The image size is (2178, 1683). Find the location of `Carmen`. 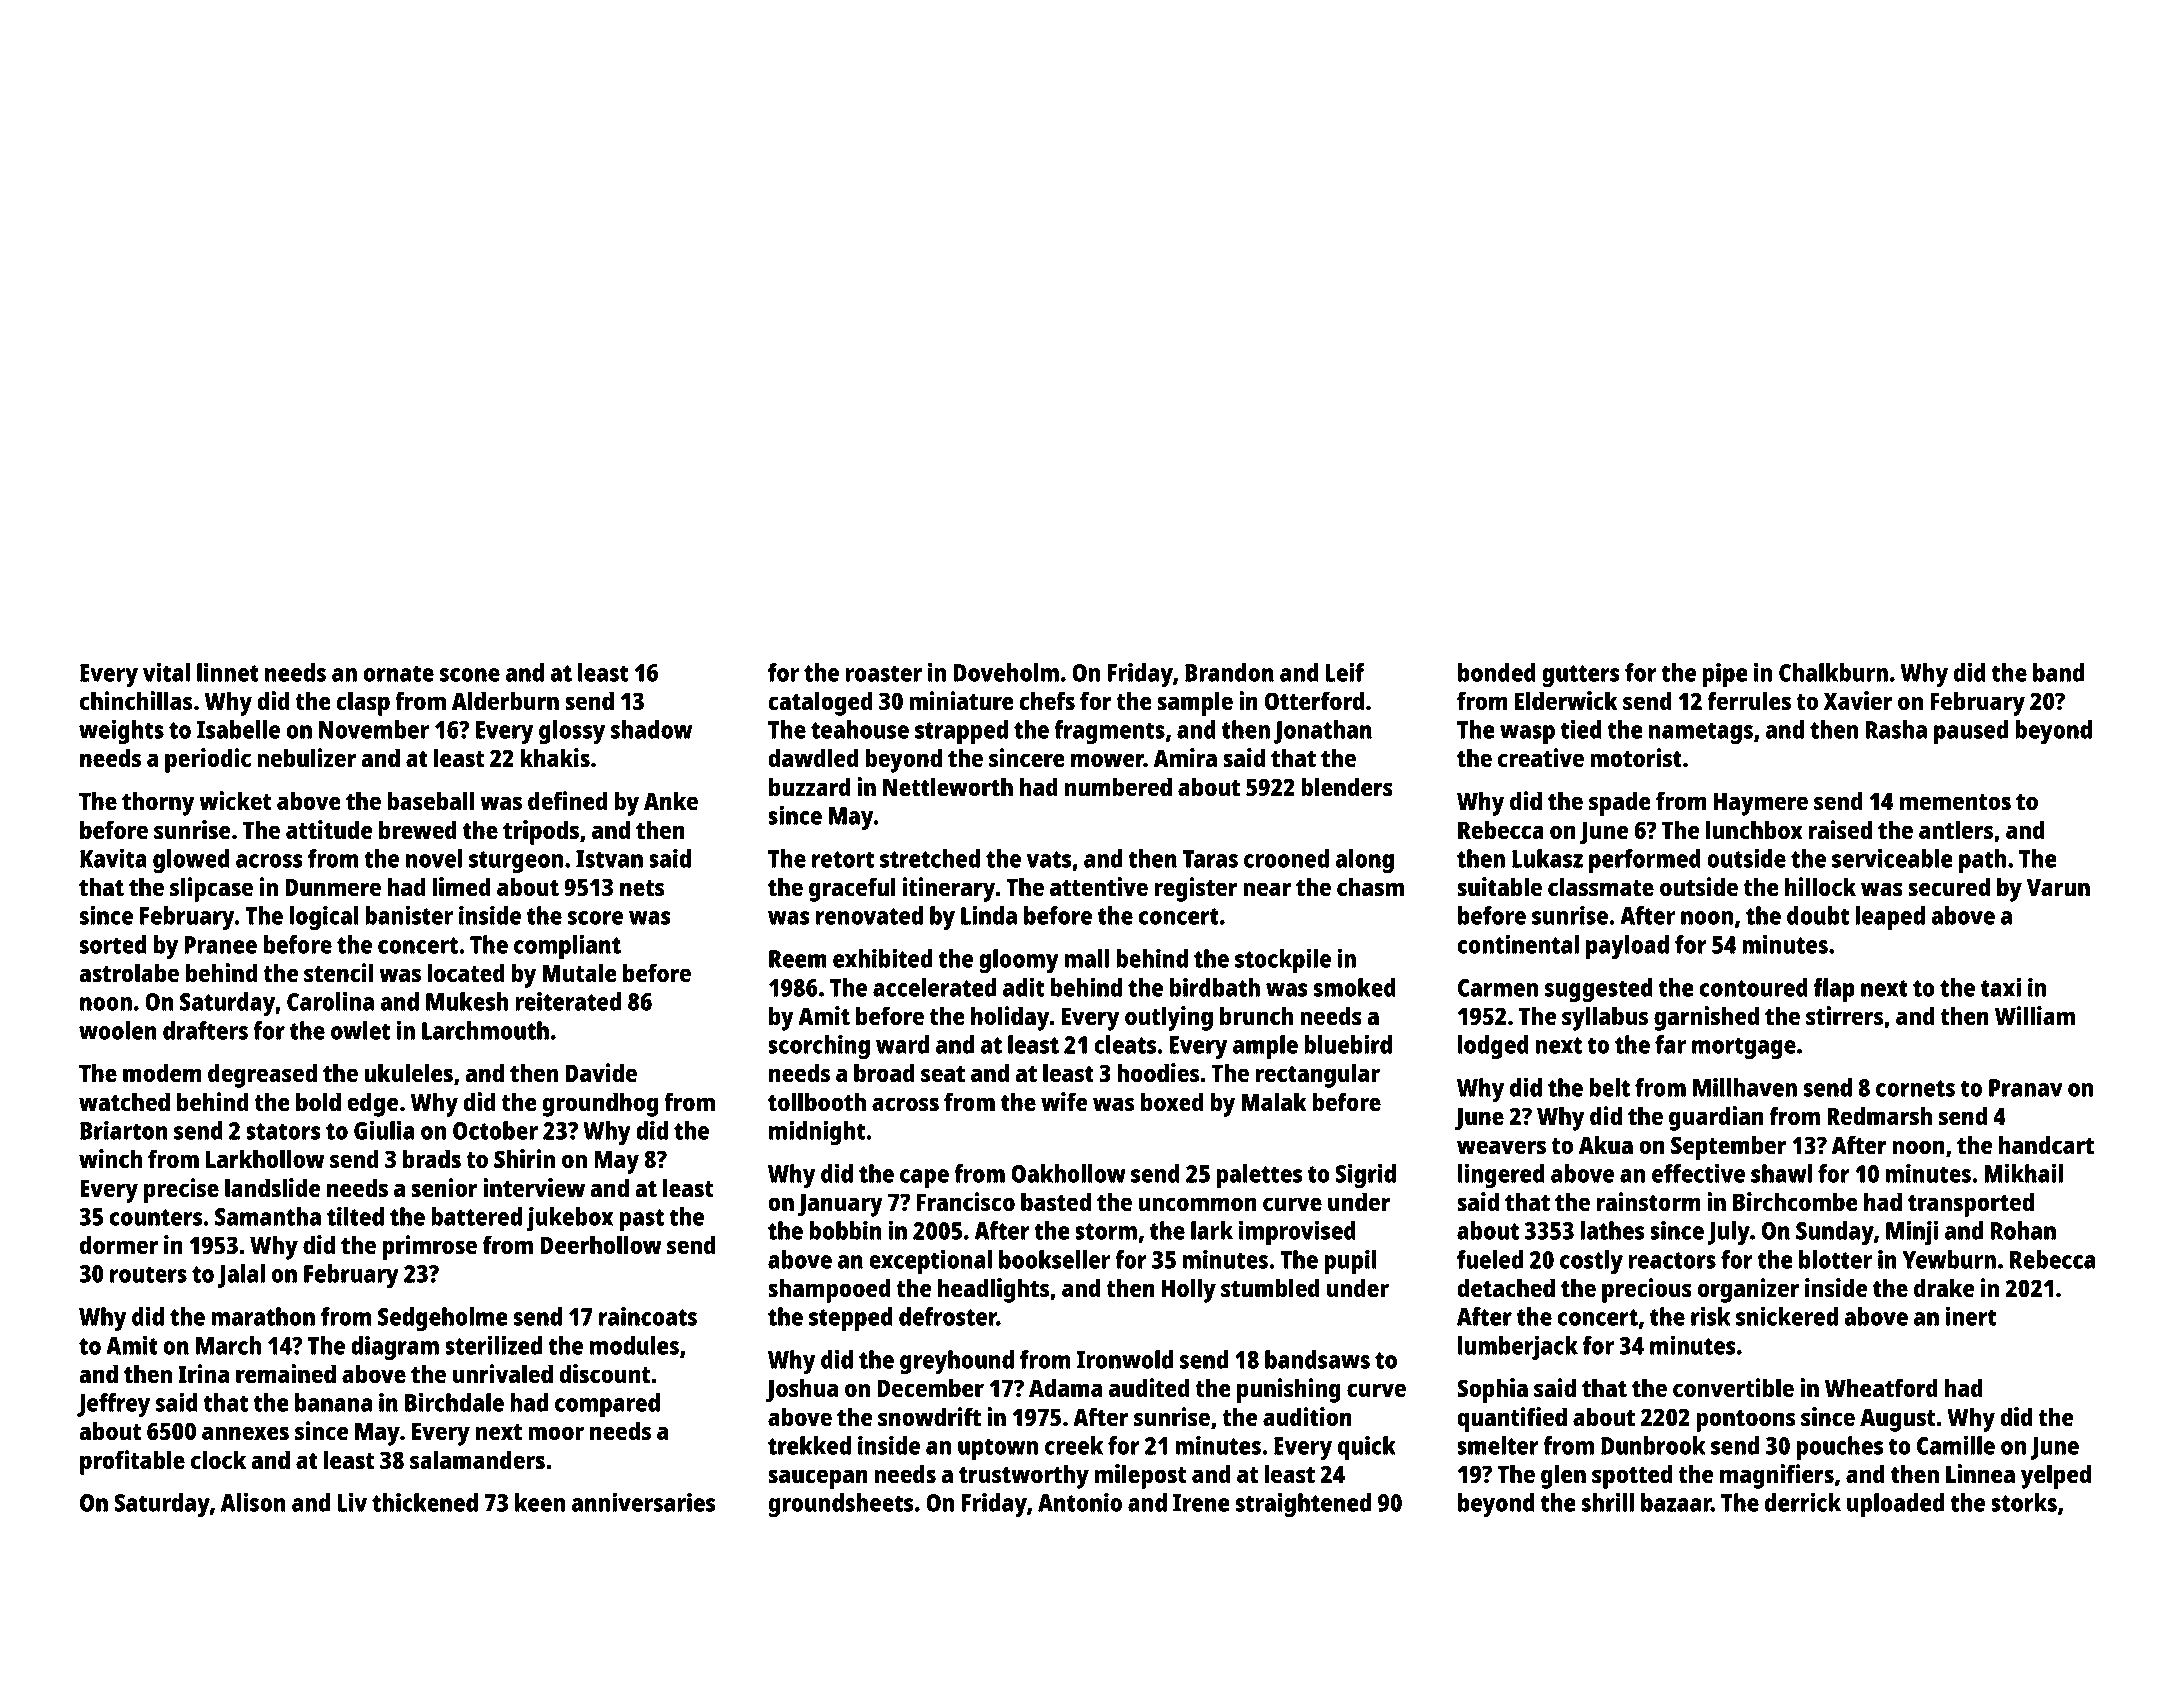

Carmen is located at coordinates (1498, 988).
